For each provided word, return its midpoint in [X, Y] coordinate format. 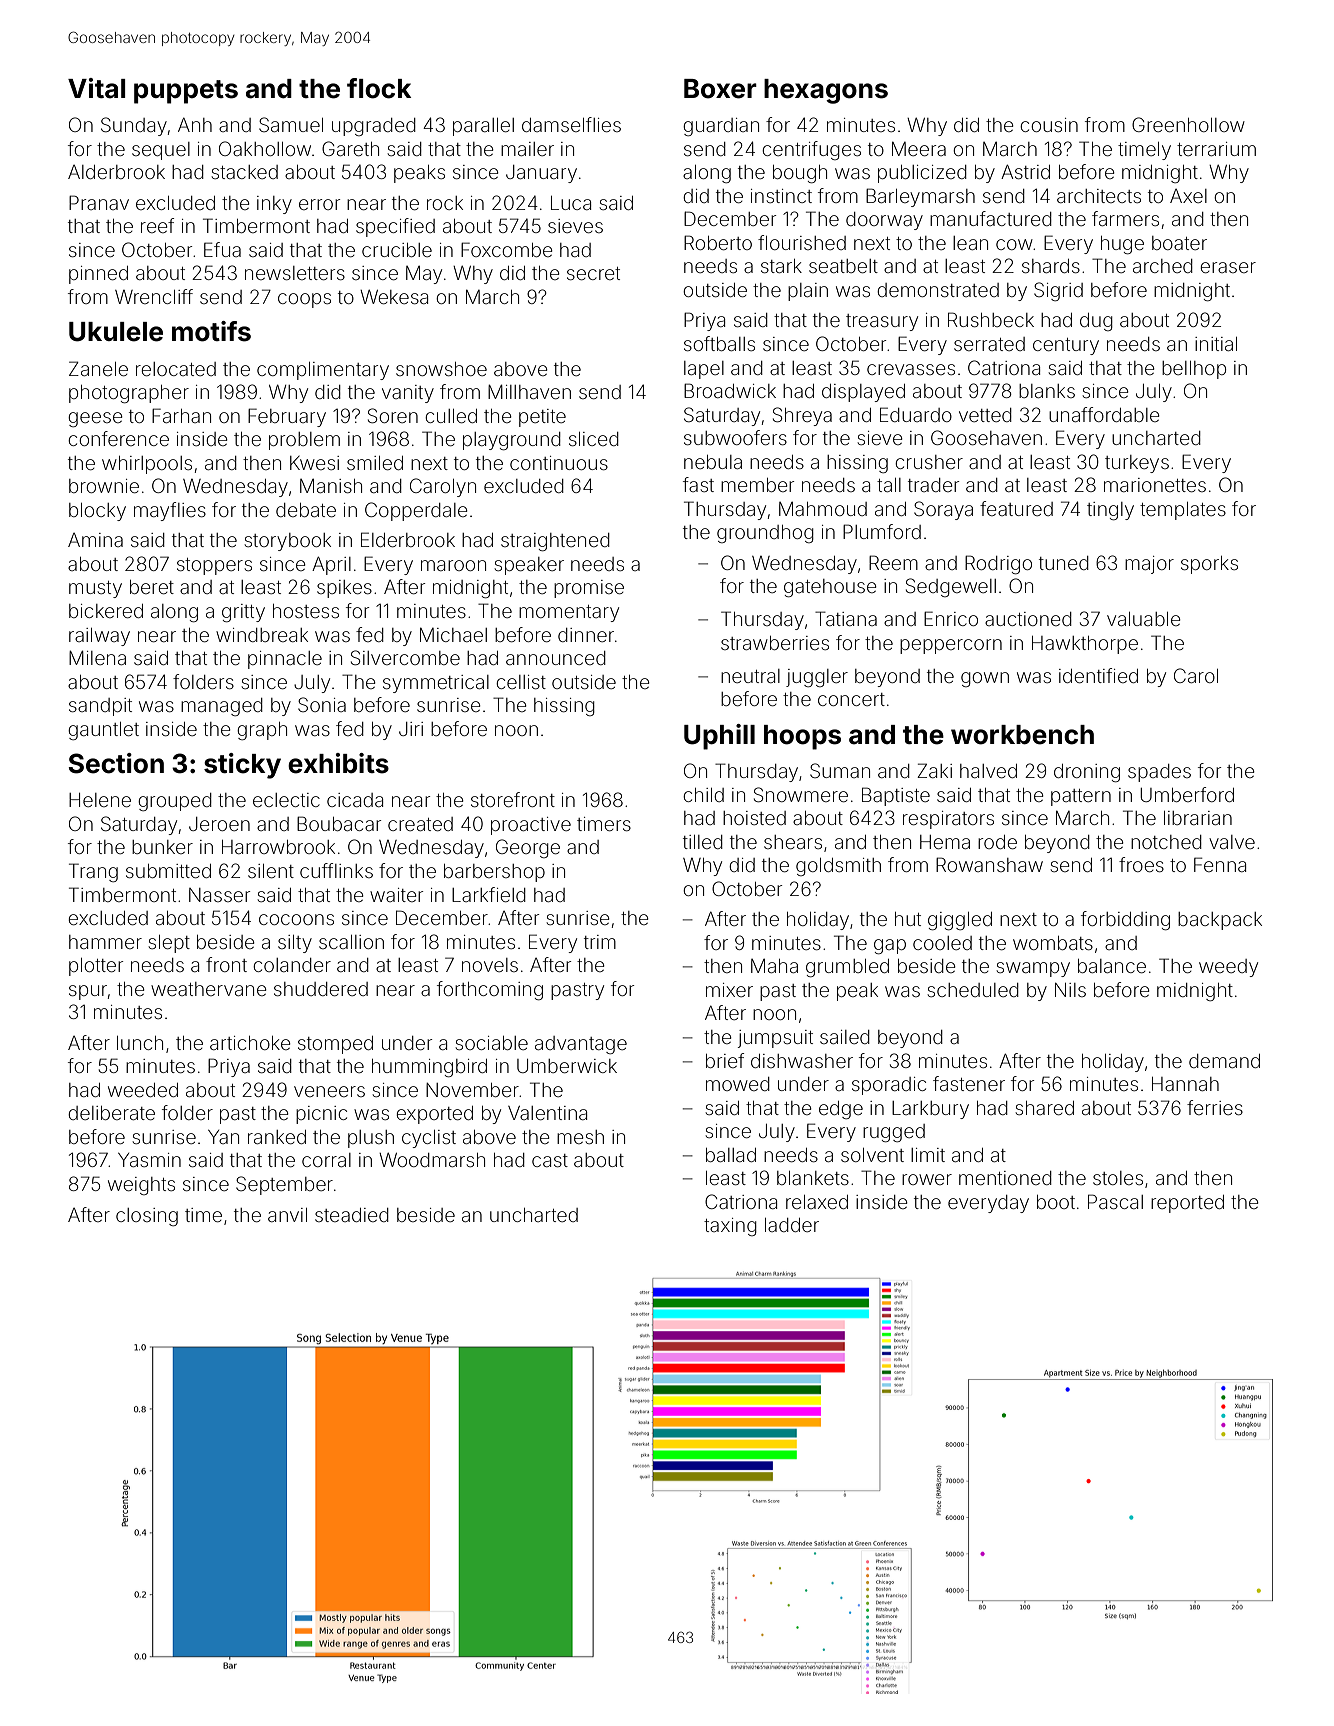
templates [1183, 511]
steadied [352, 1215]
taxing [730, 1227]
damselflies [571, 124]
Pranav [99, 202]
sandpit [100, 707]
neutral [750, 676]
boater [1179, 243]
